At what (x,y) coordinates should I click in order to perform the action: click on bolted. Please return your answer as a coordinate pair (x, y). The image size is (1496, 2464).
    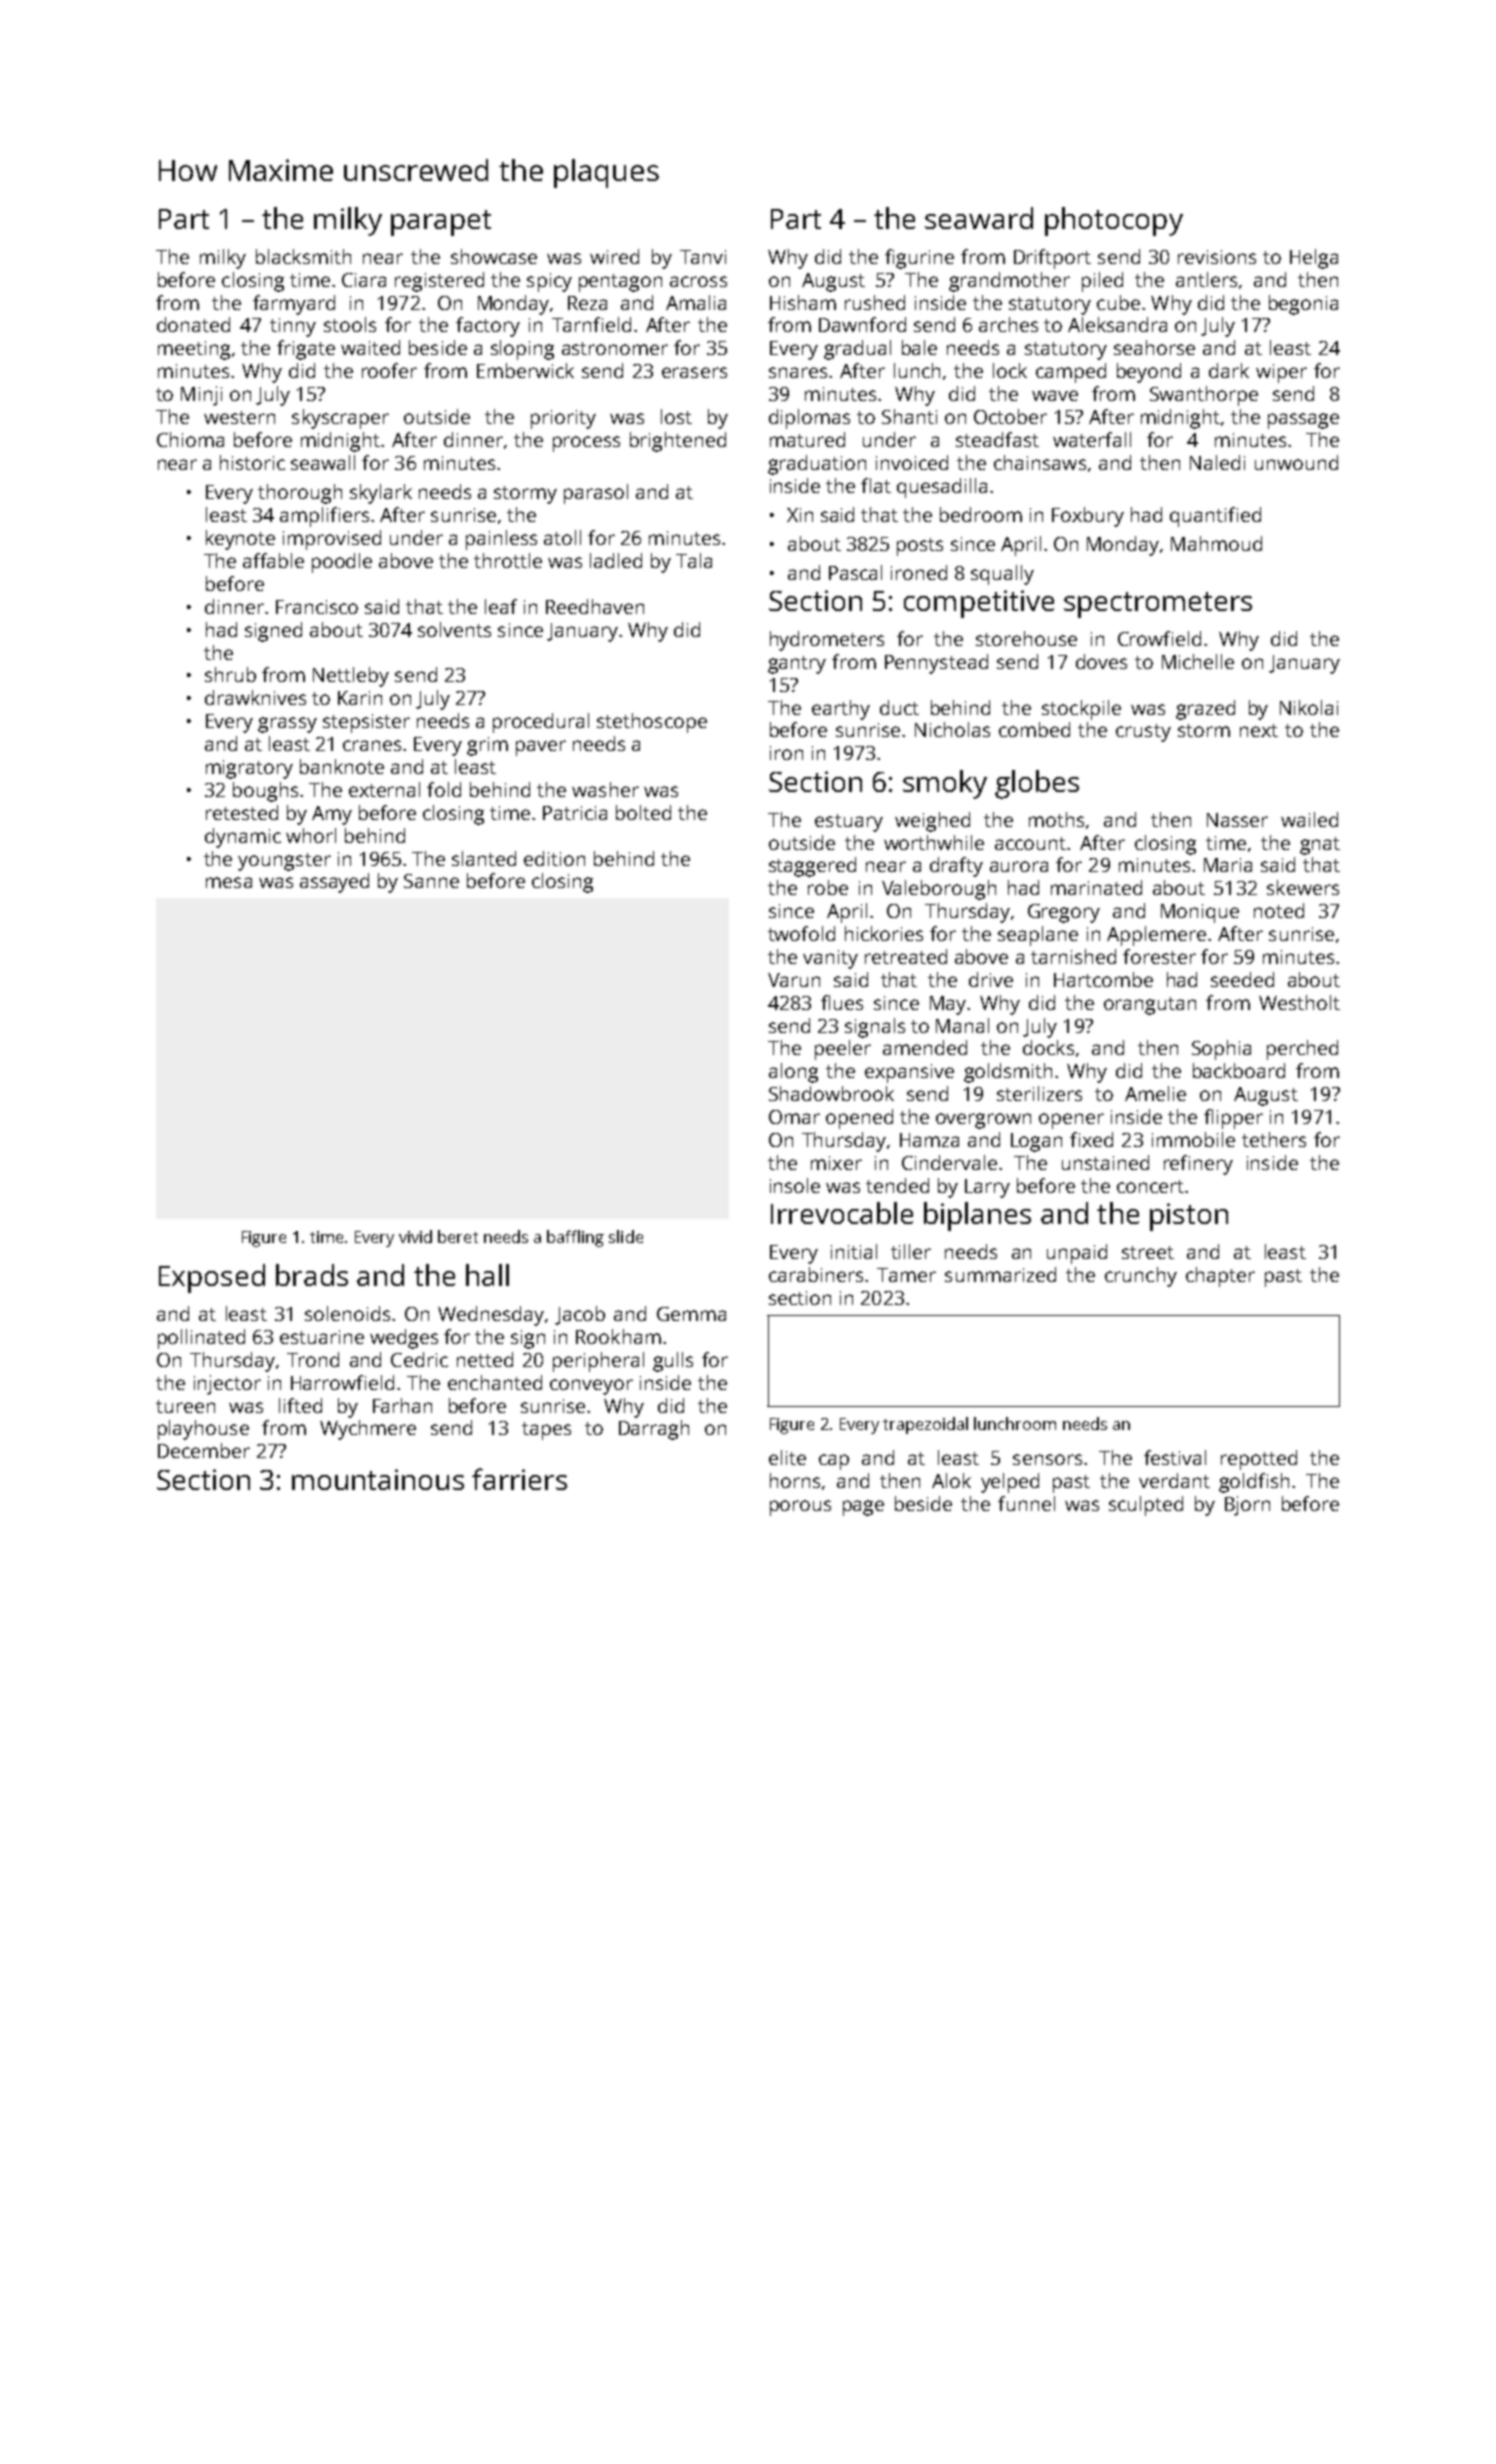
    Looking at the image, I should click on (643, 812).
